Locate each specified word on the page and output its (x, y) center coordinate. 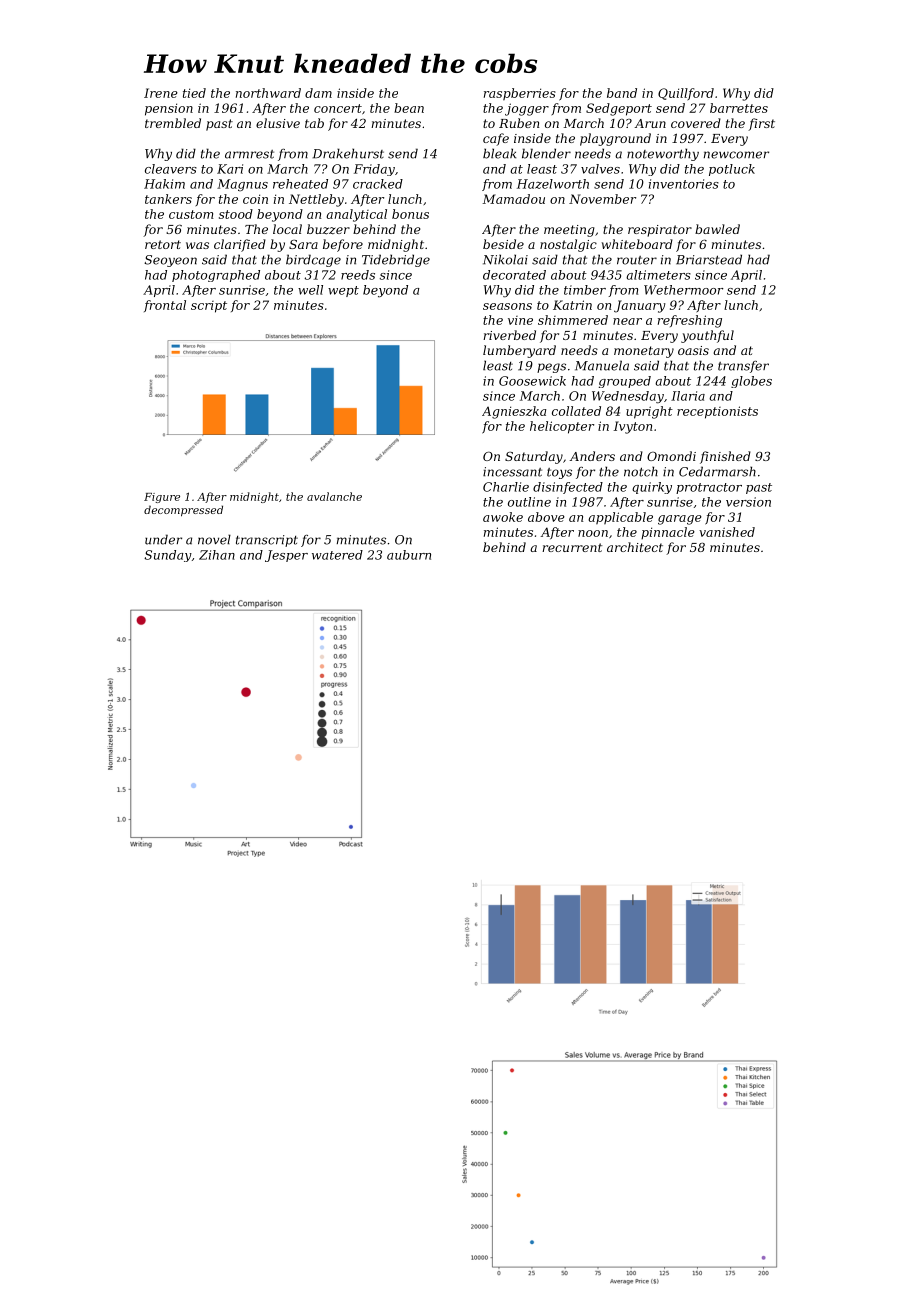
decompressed (183, 511)
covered (696, 123)
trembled (173, 123)
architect (635, 547)
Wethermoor (683, 290)
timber (585, 290)
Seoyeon (170, 261)
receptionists (717, 412)
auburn (409, 555)
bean (409, 108)
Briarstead (709, 259)
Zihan (217, 555)
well (310, 290)
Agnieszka (514, 412)
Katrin (572, 305)
